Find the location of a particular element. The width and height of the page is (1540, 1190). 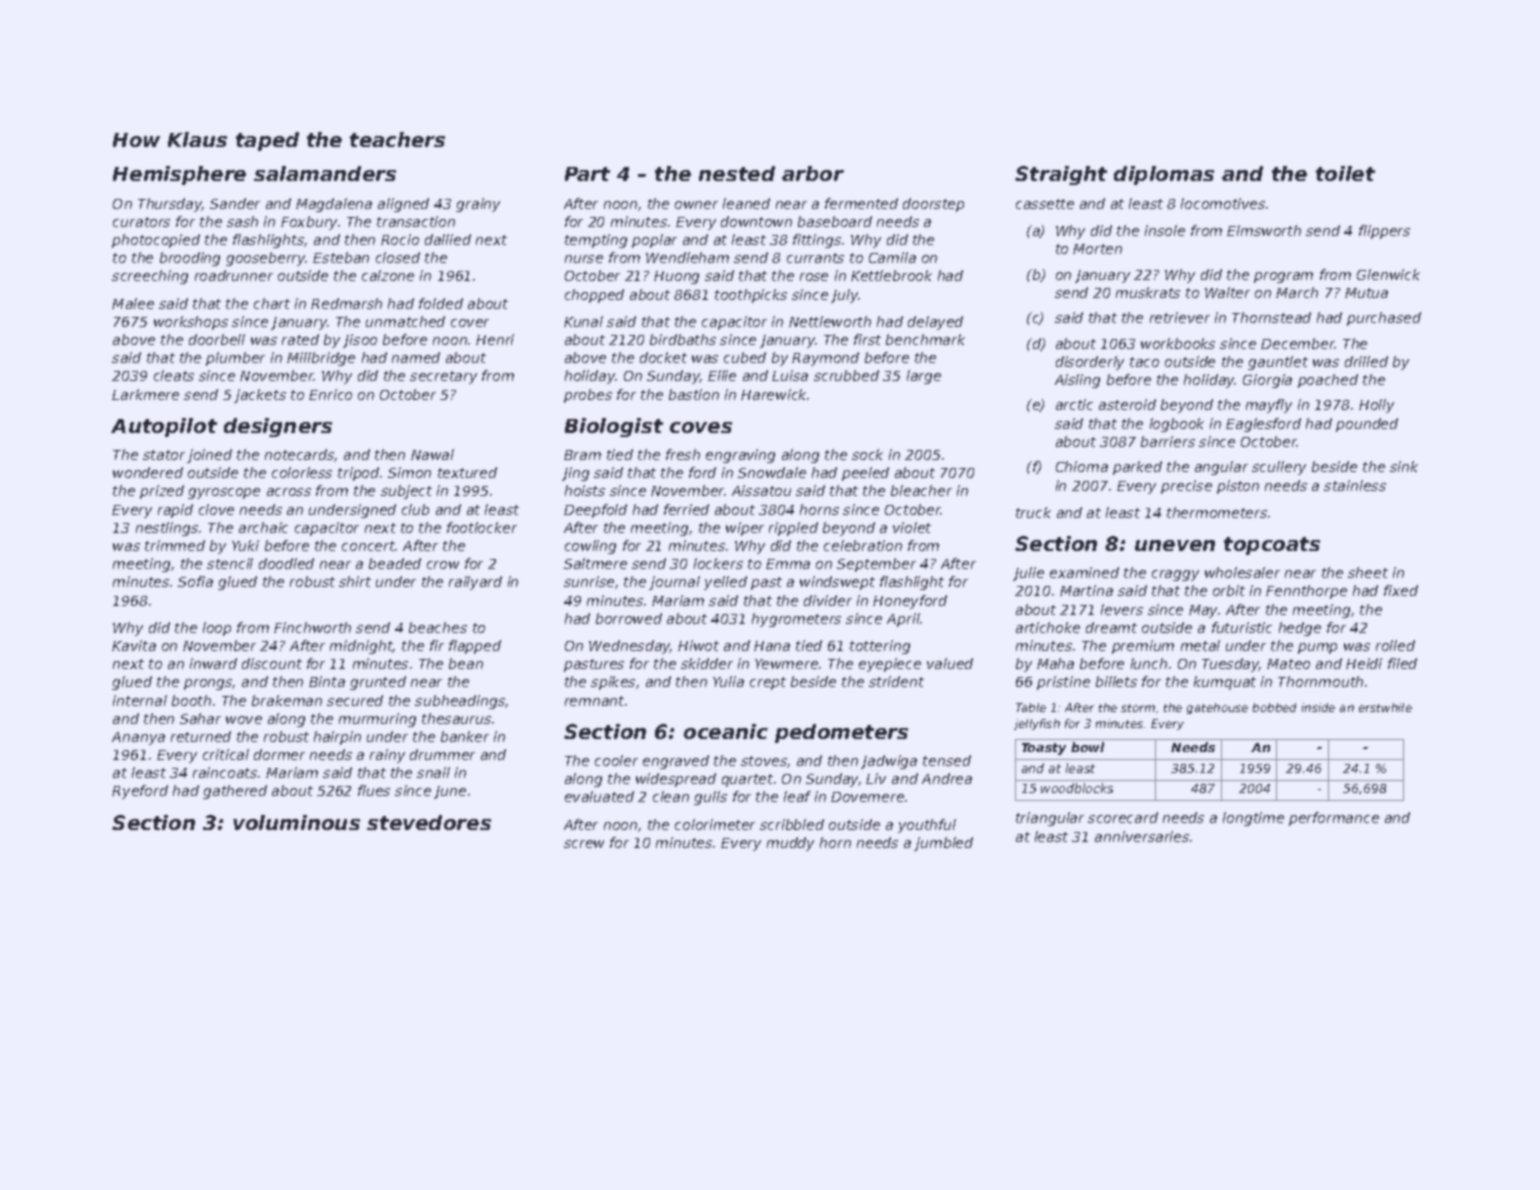

scullery is located at coordinates (1279, 468).
